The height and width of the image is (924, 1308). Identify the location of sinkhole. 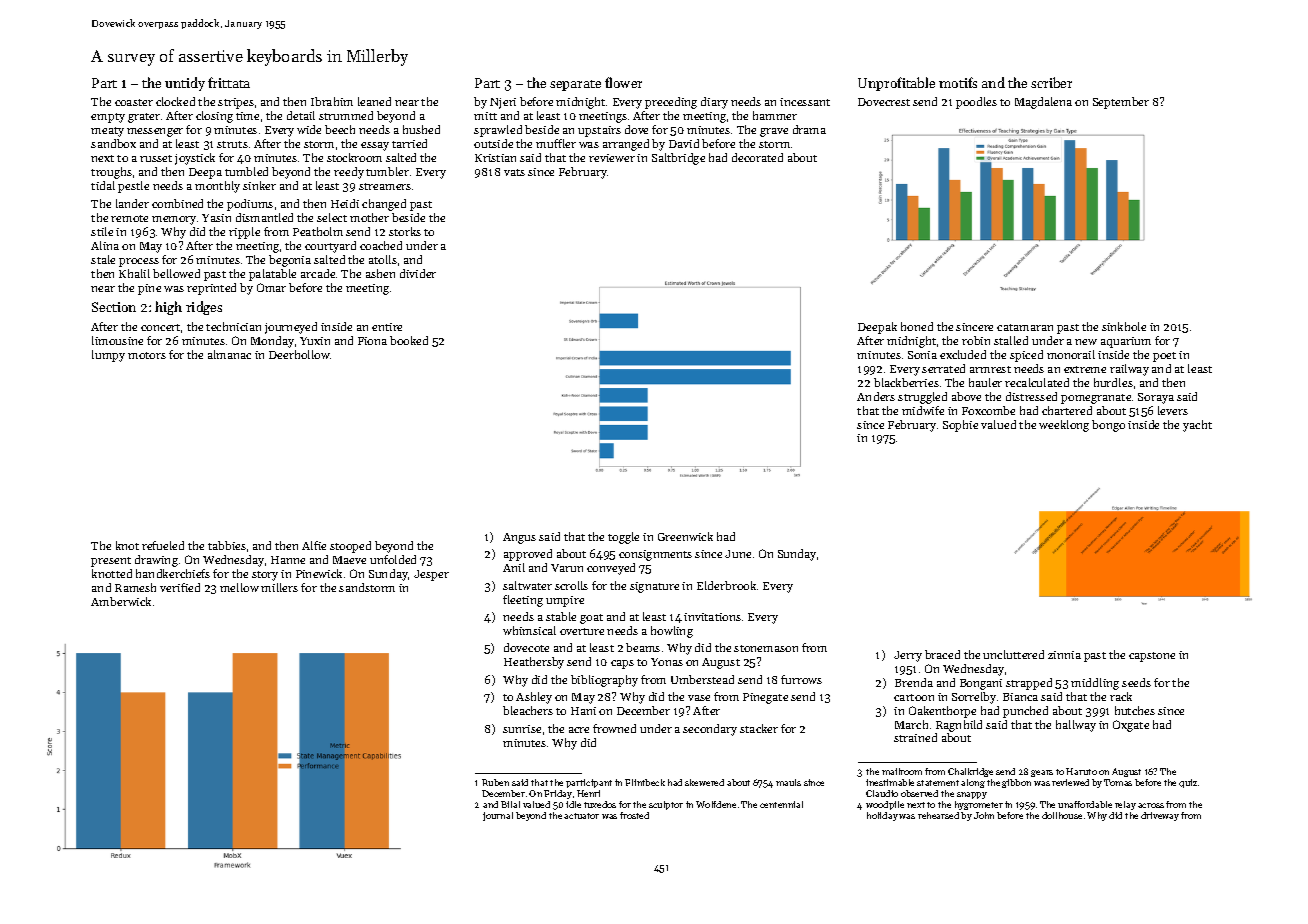
(1124, 326).
